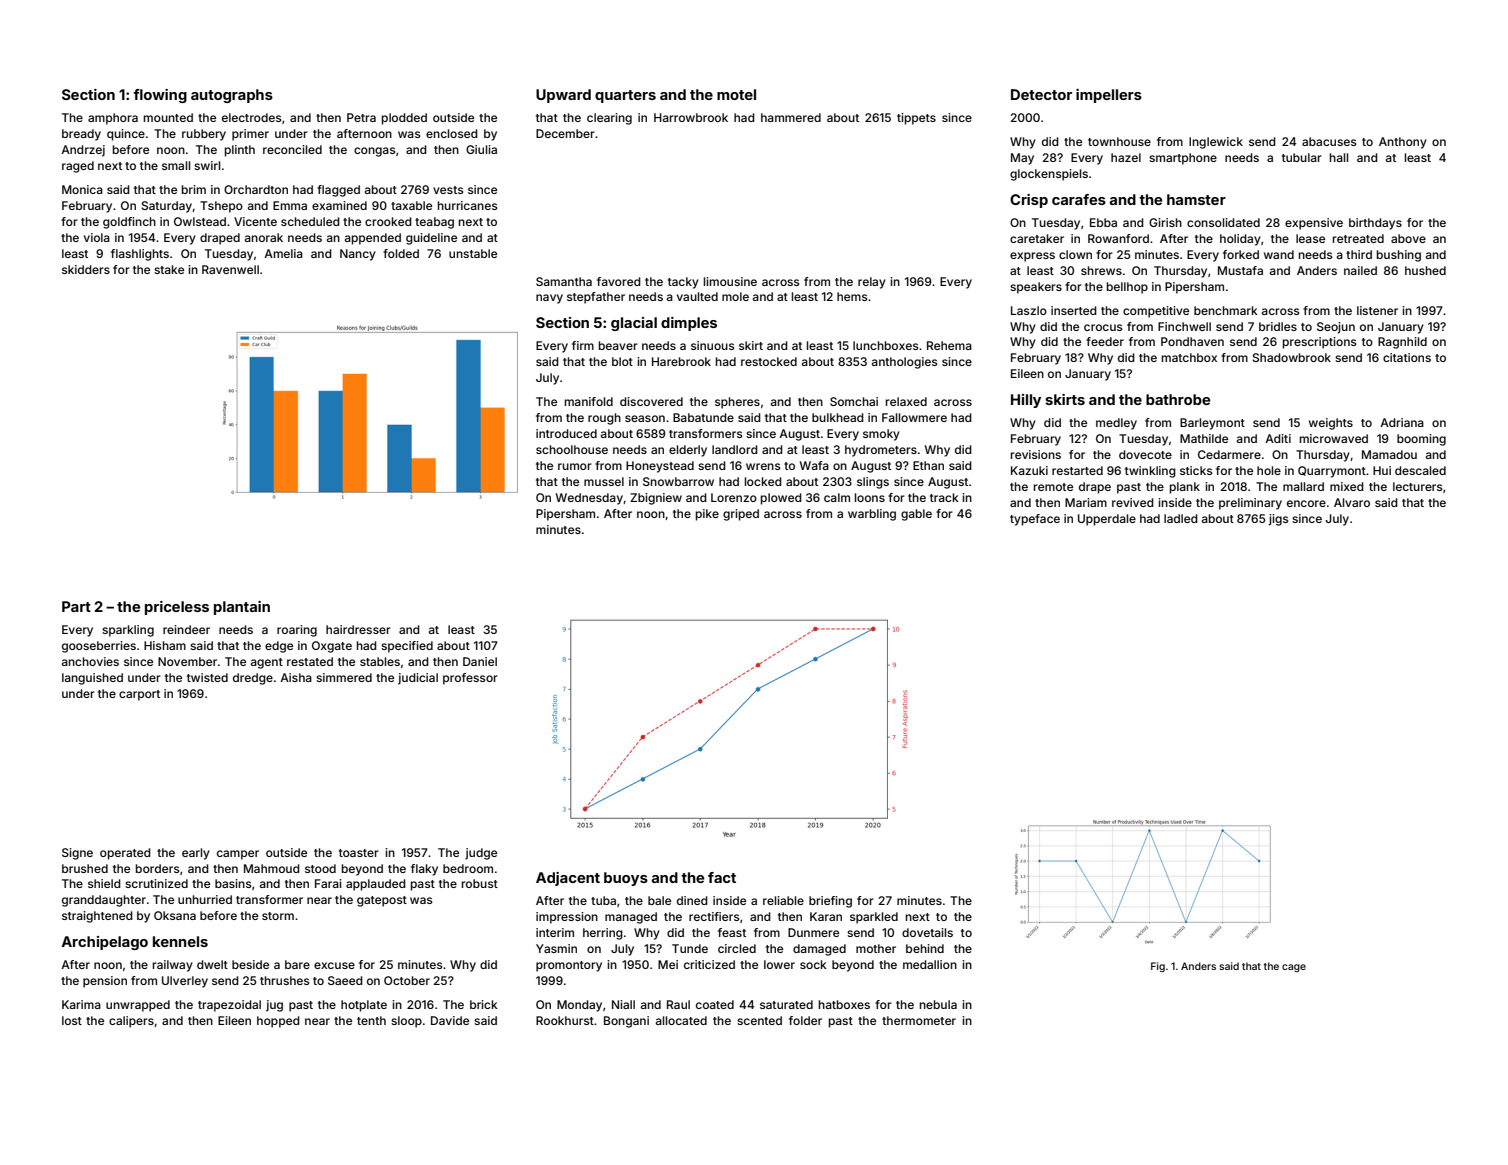 The image size is (1508, 1165). What do you see at coordinates (1116, 424) in the screenshot?
I see `medley` at bounding box center [1116, 424].
